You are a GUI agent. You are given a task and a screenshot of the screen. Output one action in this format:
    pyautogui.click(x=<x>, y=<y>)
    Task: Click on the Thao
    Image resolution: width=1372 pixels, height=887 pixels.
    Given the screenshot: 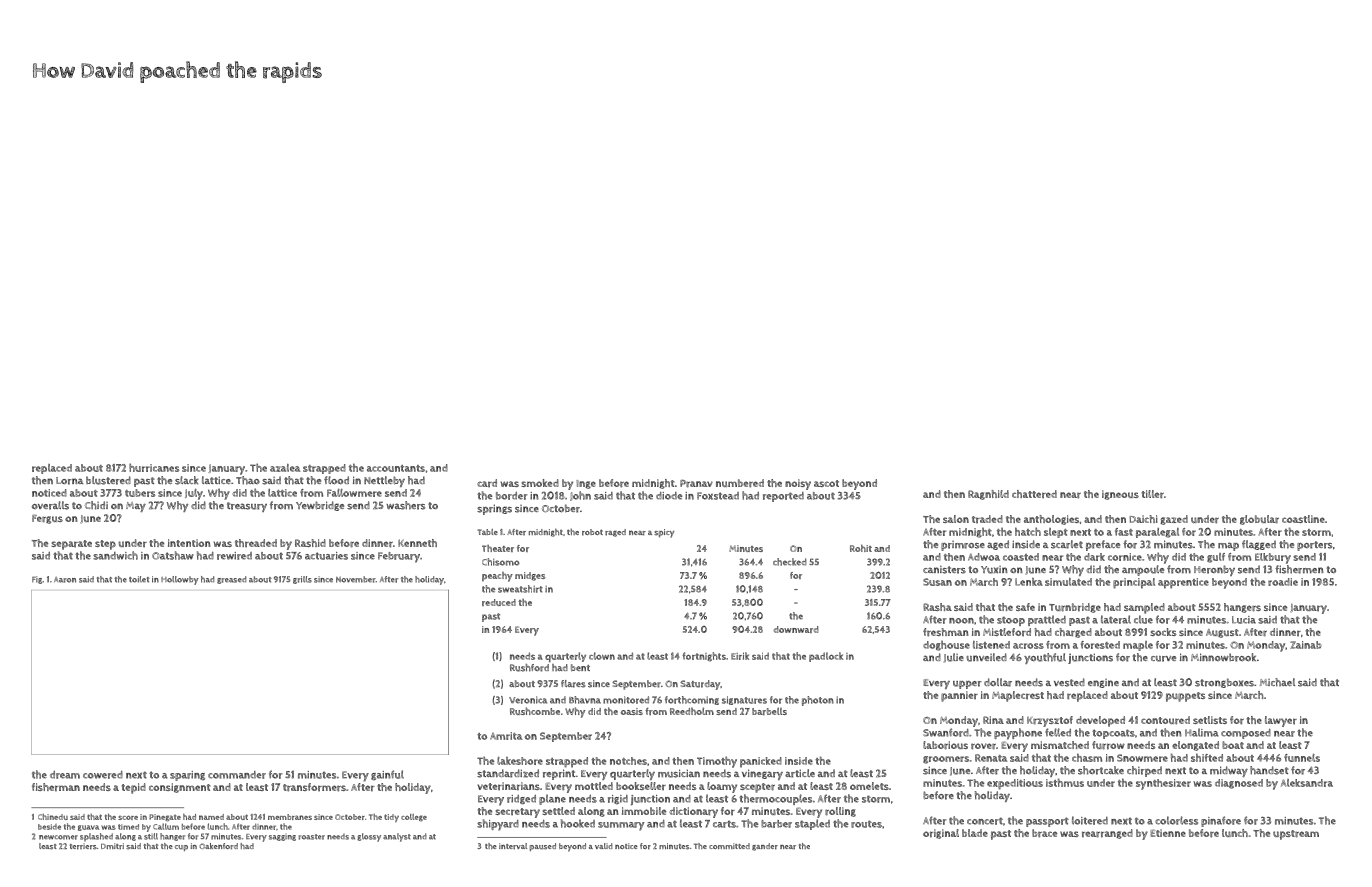 What is the action you would take?
    pyautogui.click(x=248, y=480)
